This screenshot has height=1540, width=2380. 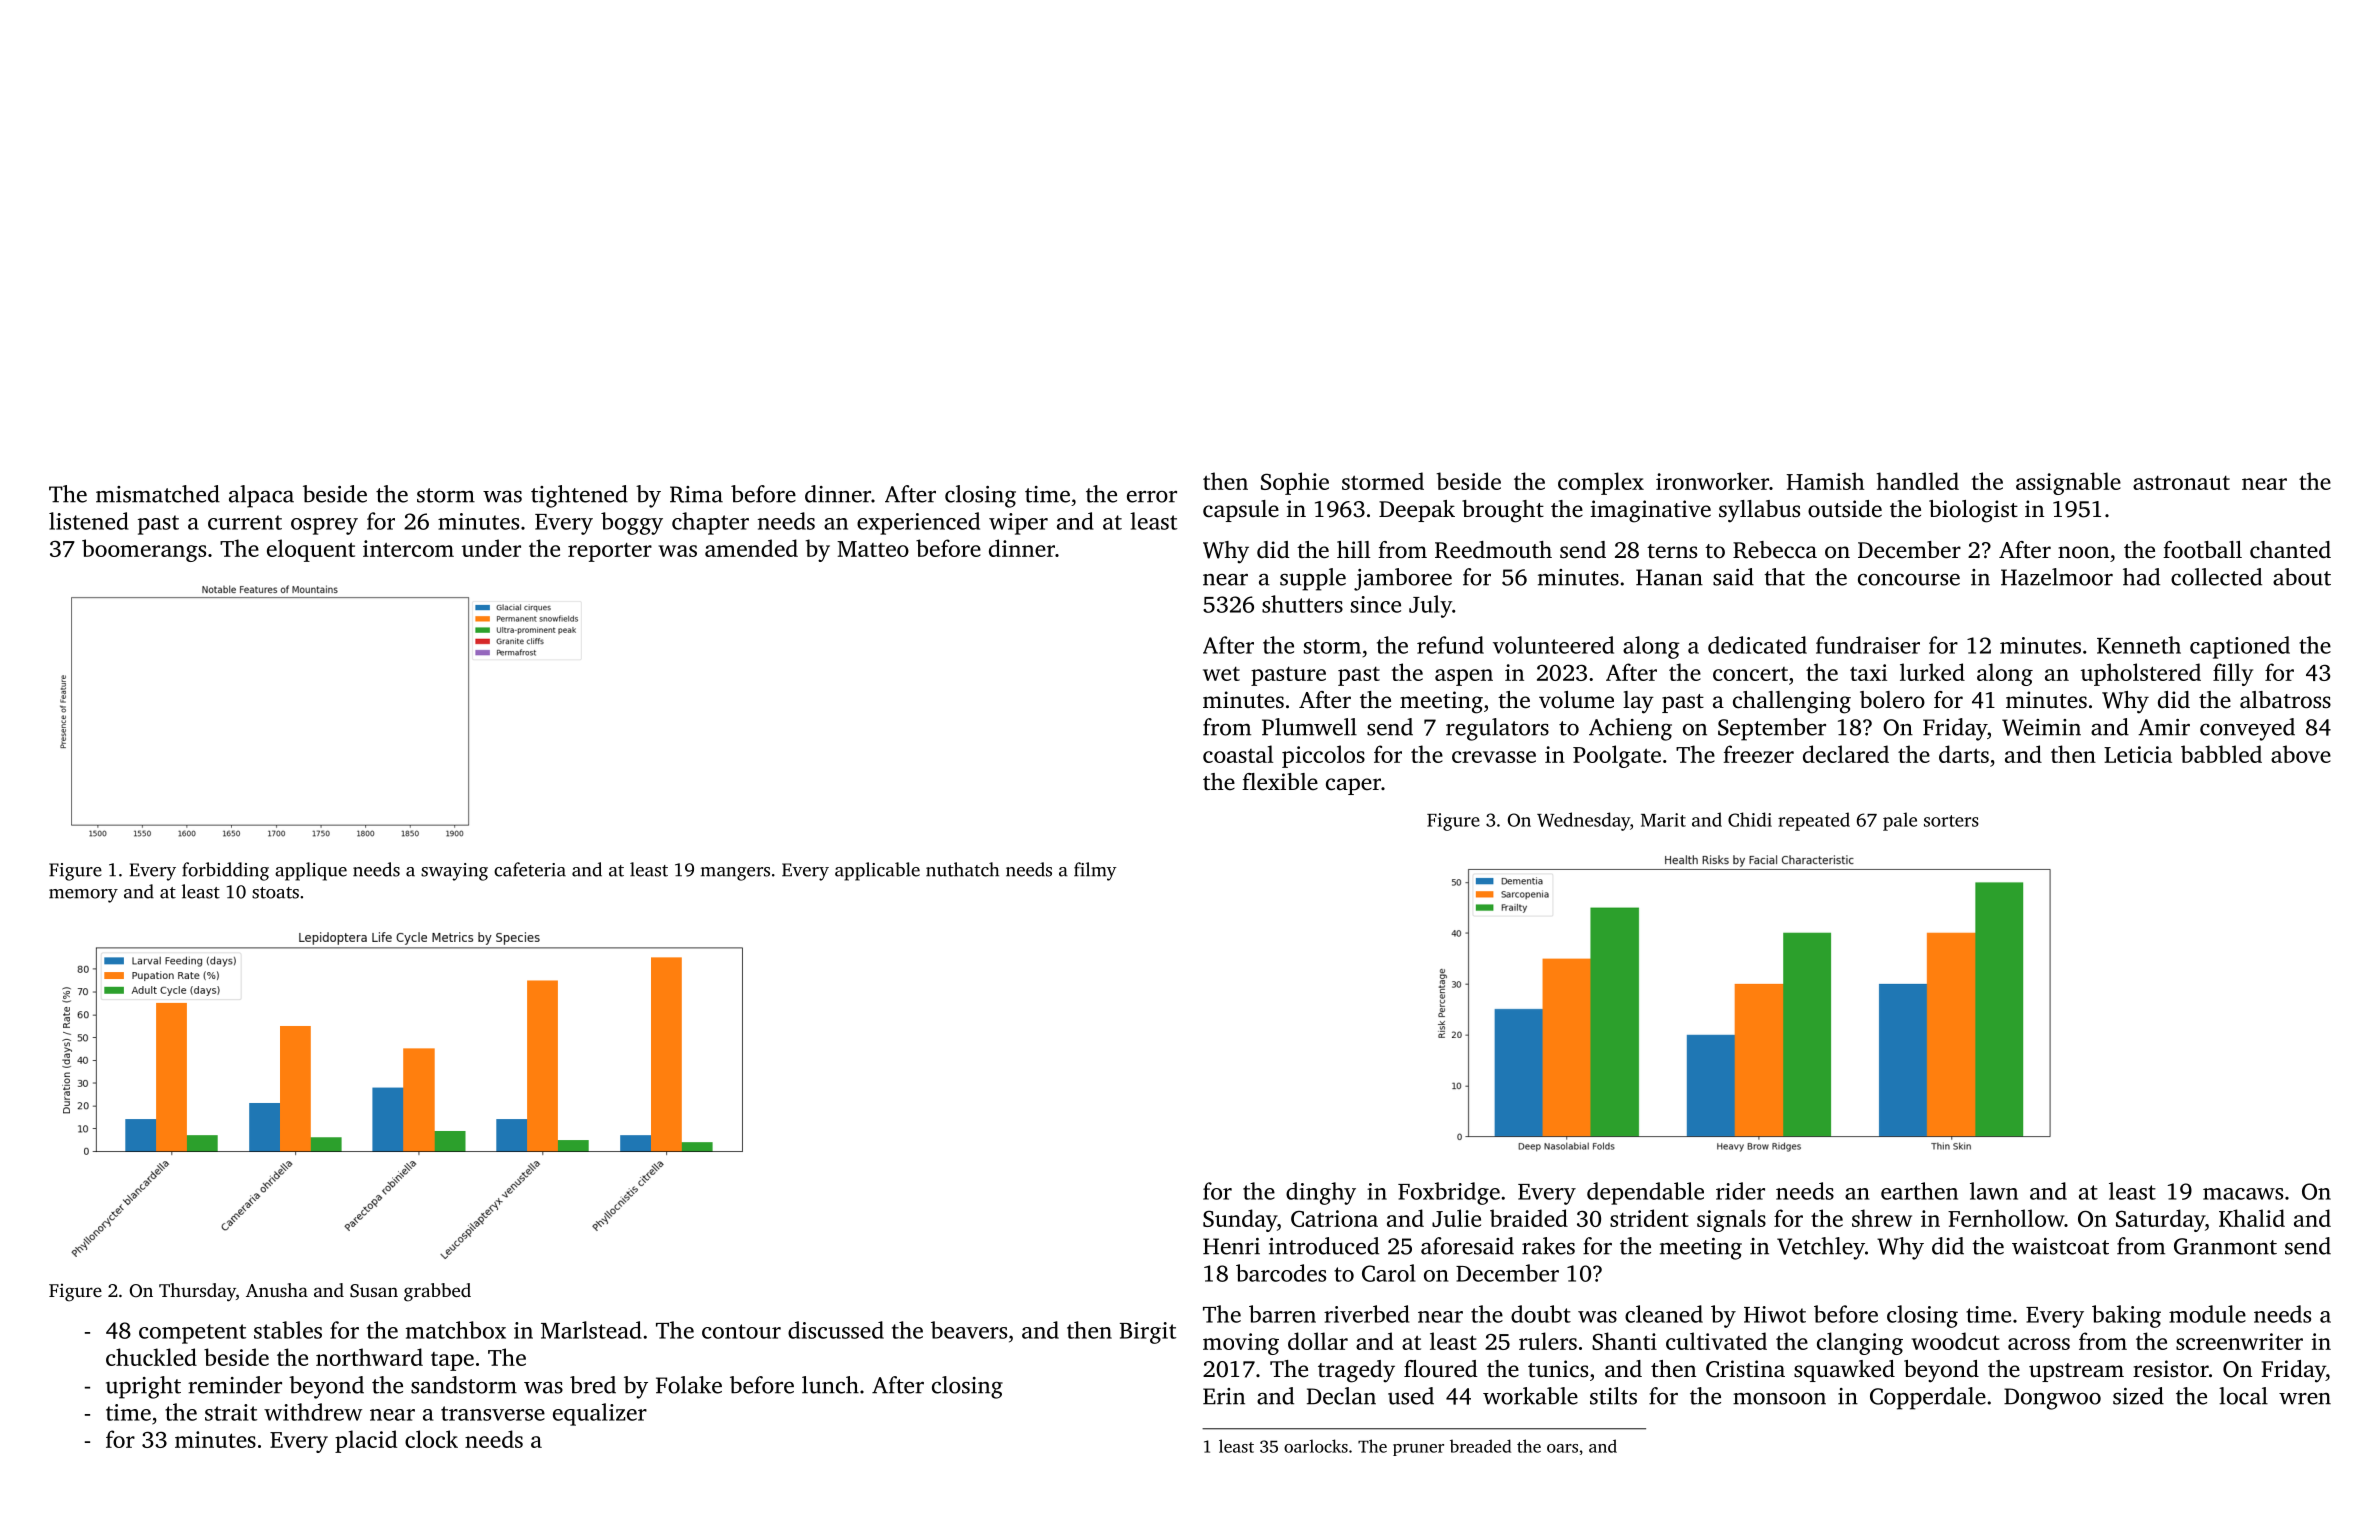 What do you see at coordinates (261, 496) in the screenshot?
I see `alpaca` at bounding box center [261, 496].
